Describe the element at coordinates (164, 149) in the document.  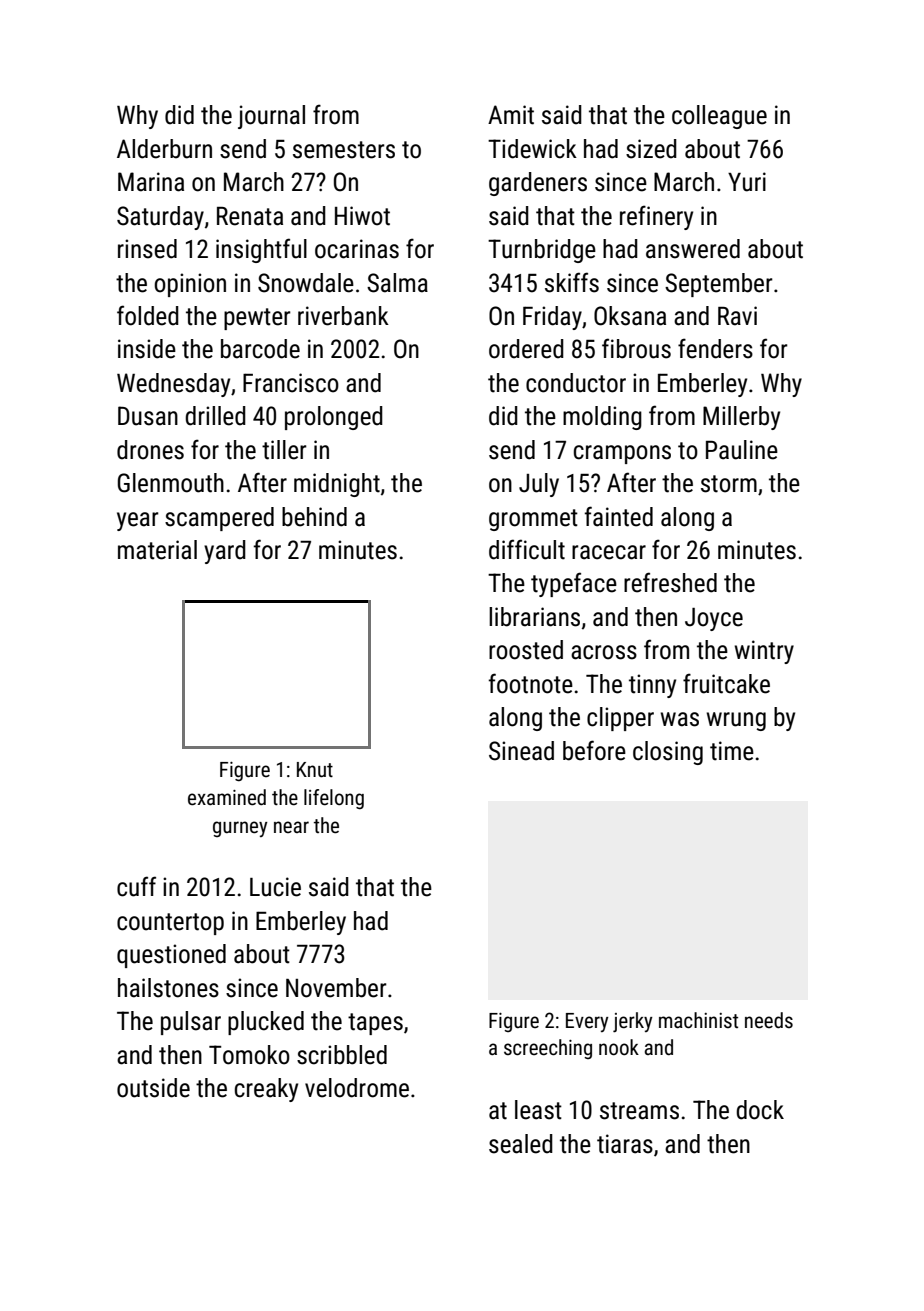
I see `Alderburn` at that location.
